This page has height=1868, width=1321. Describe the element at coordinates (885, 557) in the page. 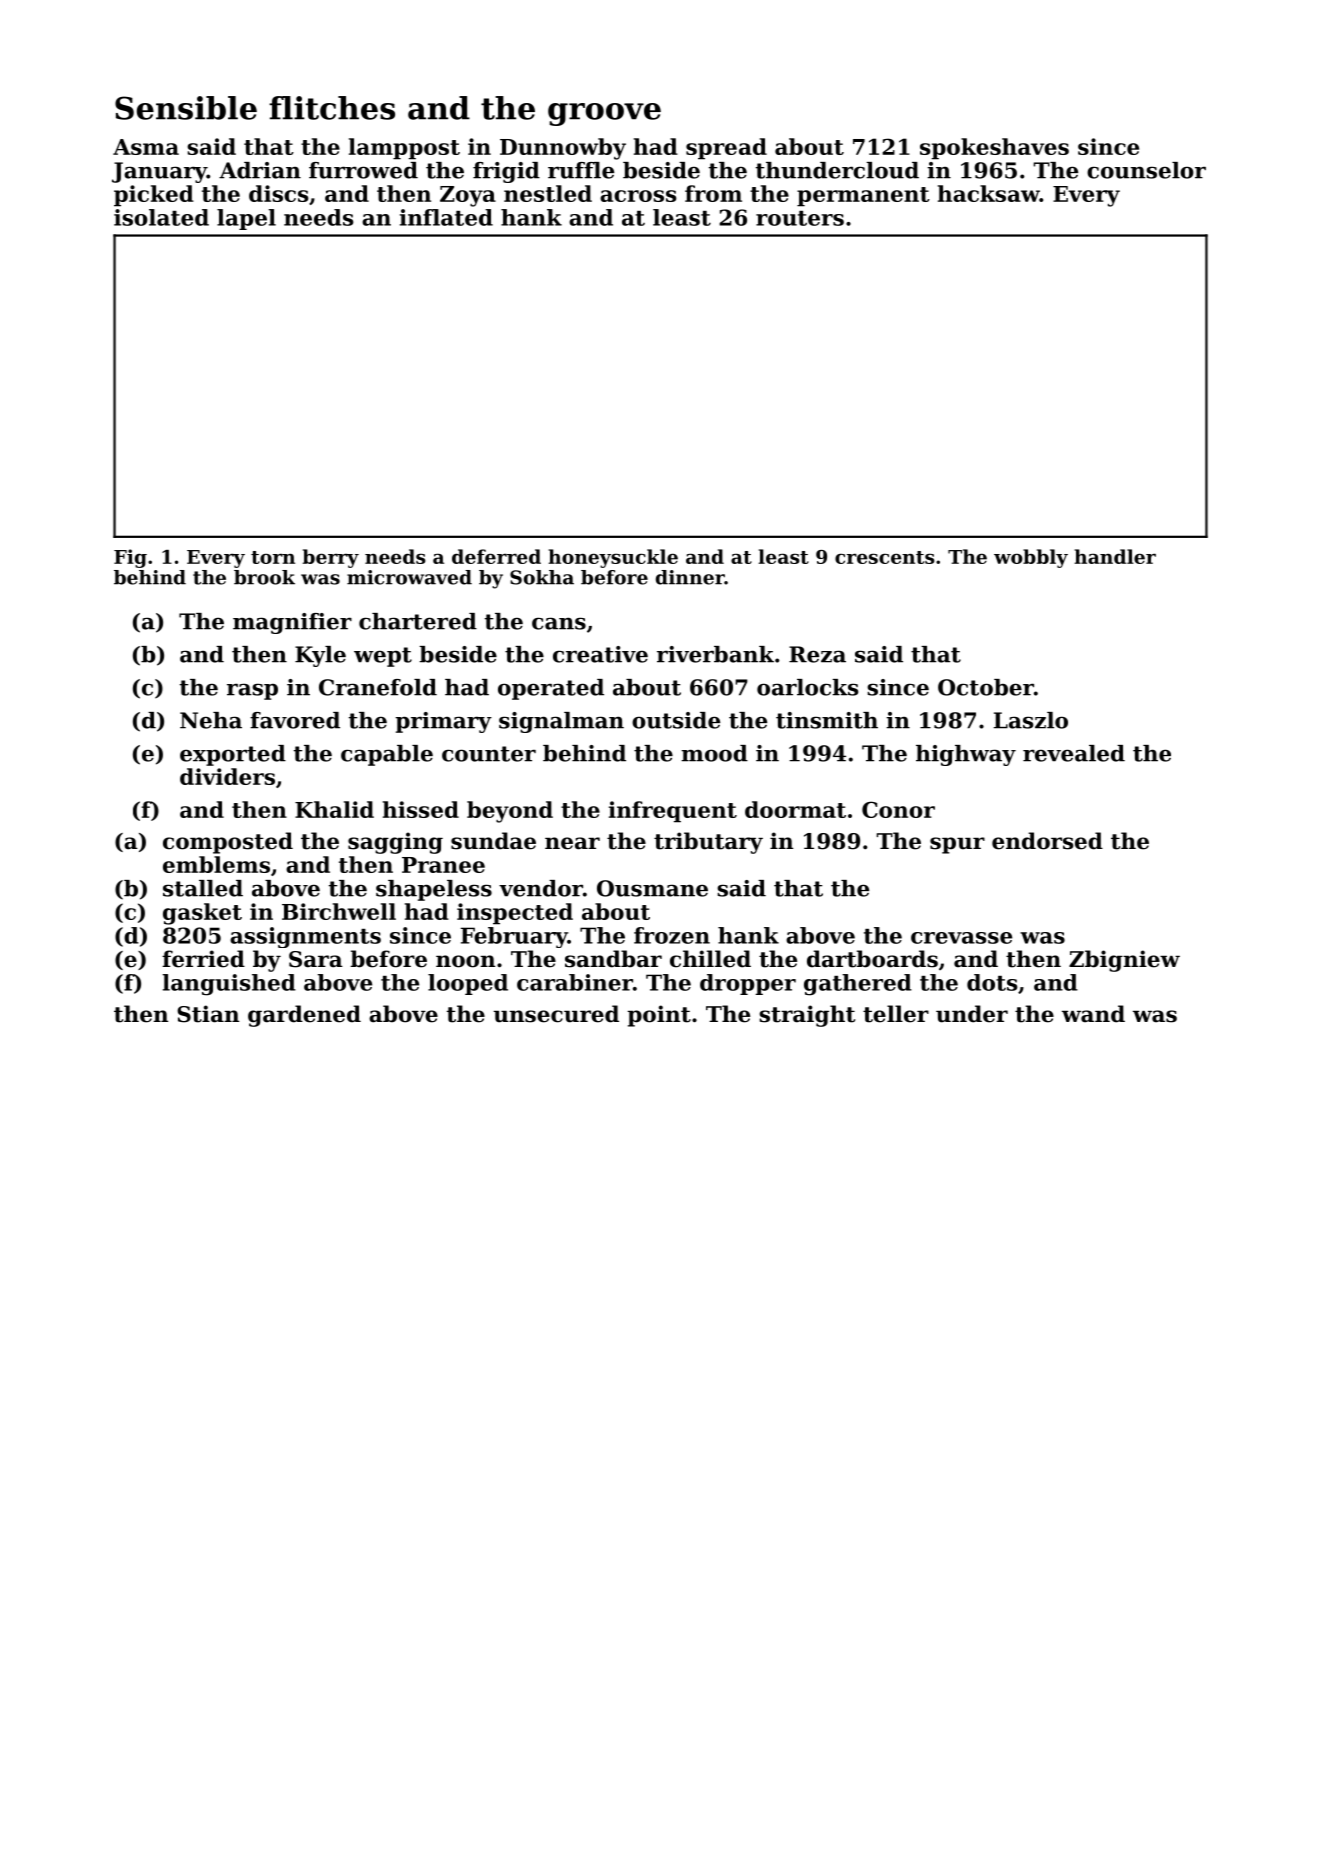

I see `crescents` at that location.
